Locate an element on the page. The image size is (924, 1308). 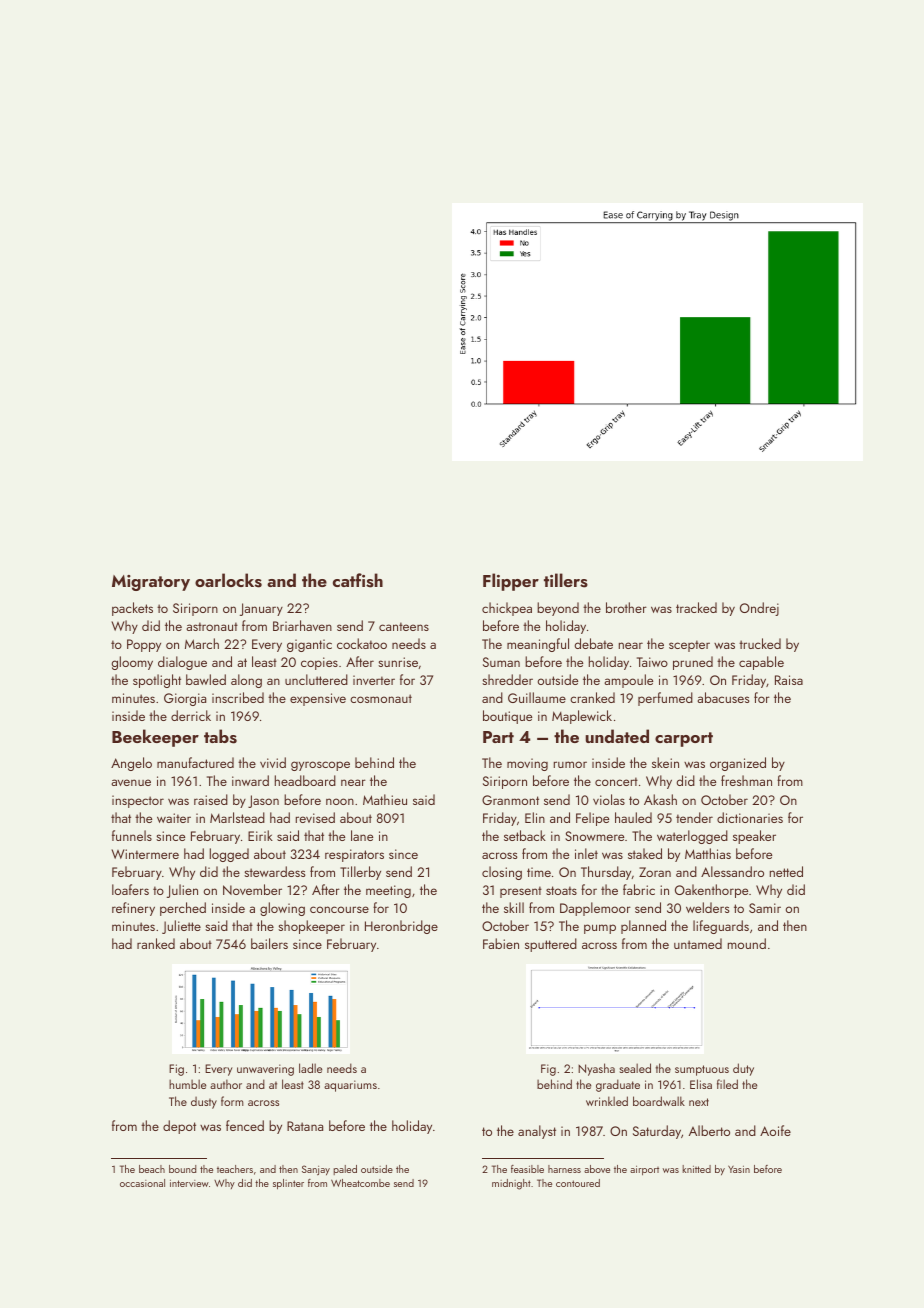
carport is located at coordinates (684, 739).
